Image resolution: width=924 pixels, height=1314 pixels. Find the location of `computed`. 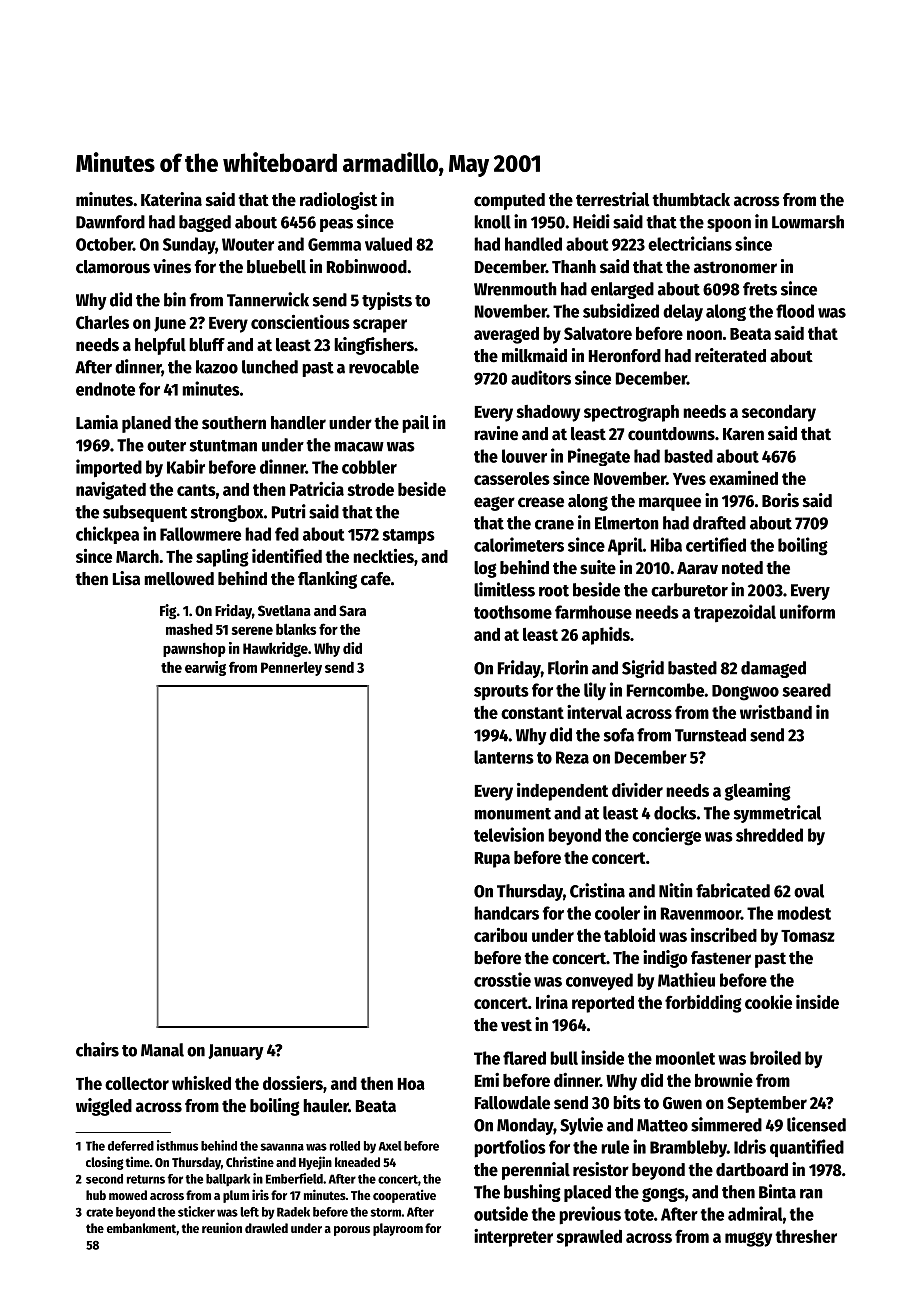

computed is located at coordinates (509, 201).
